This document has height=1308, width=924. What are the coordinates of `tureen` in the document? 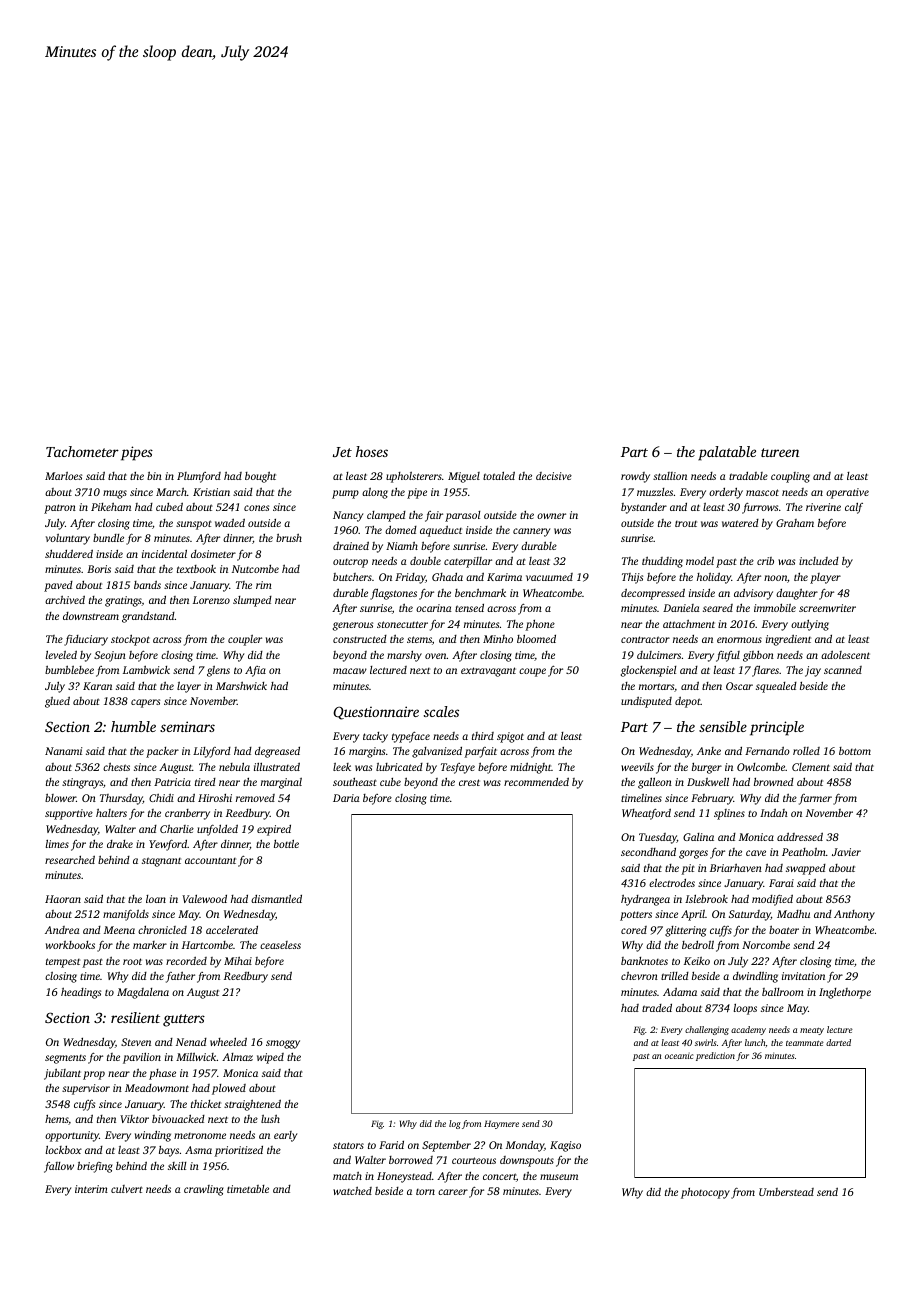 It's located at (780, 452).
